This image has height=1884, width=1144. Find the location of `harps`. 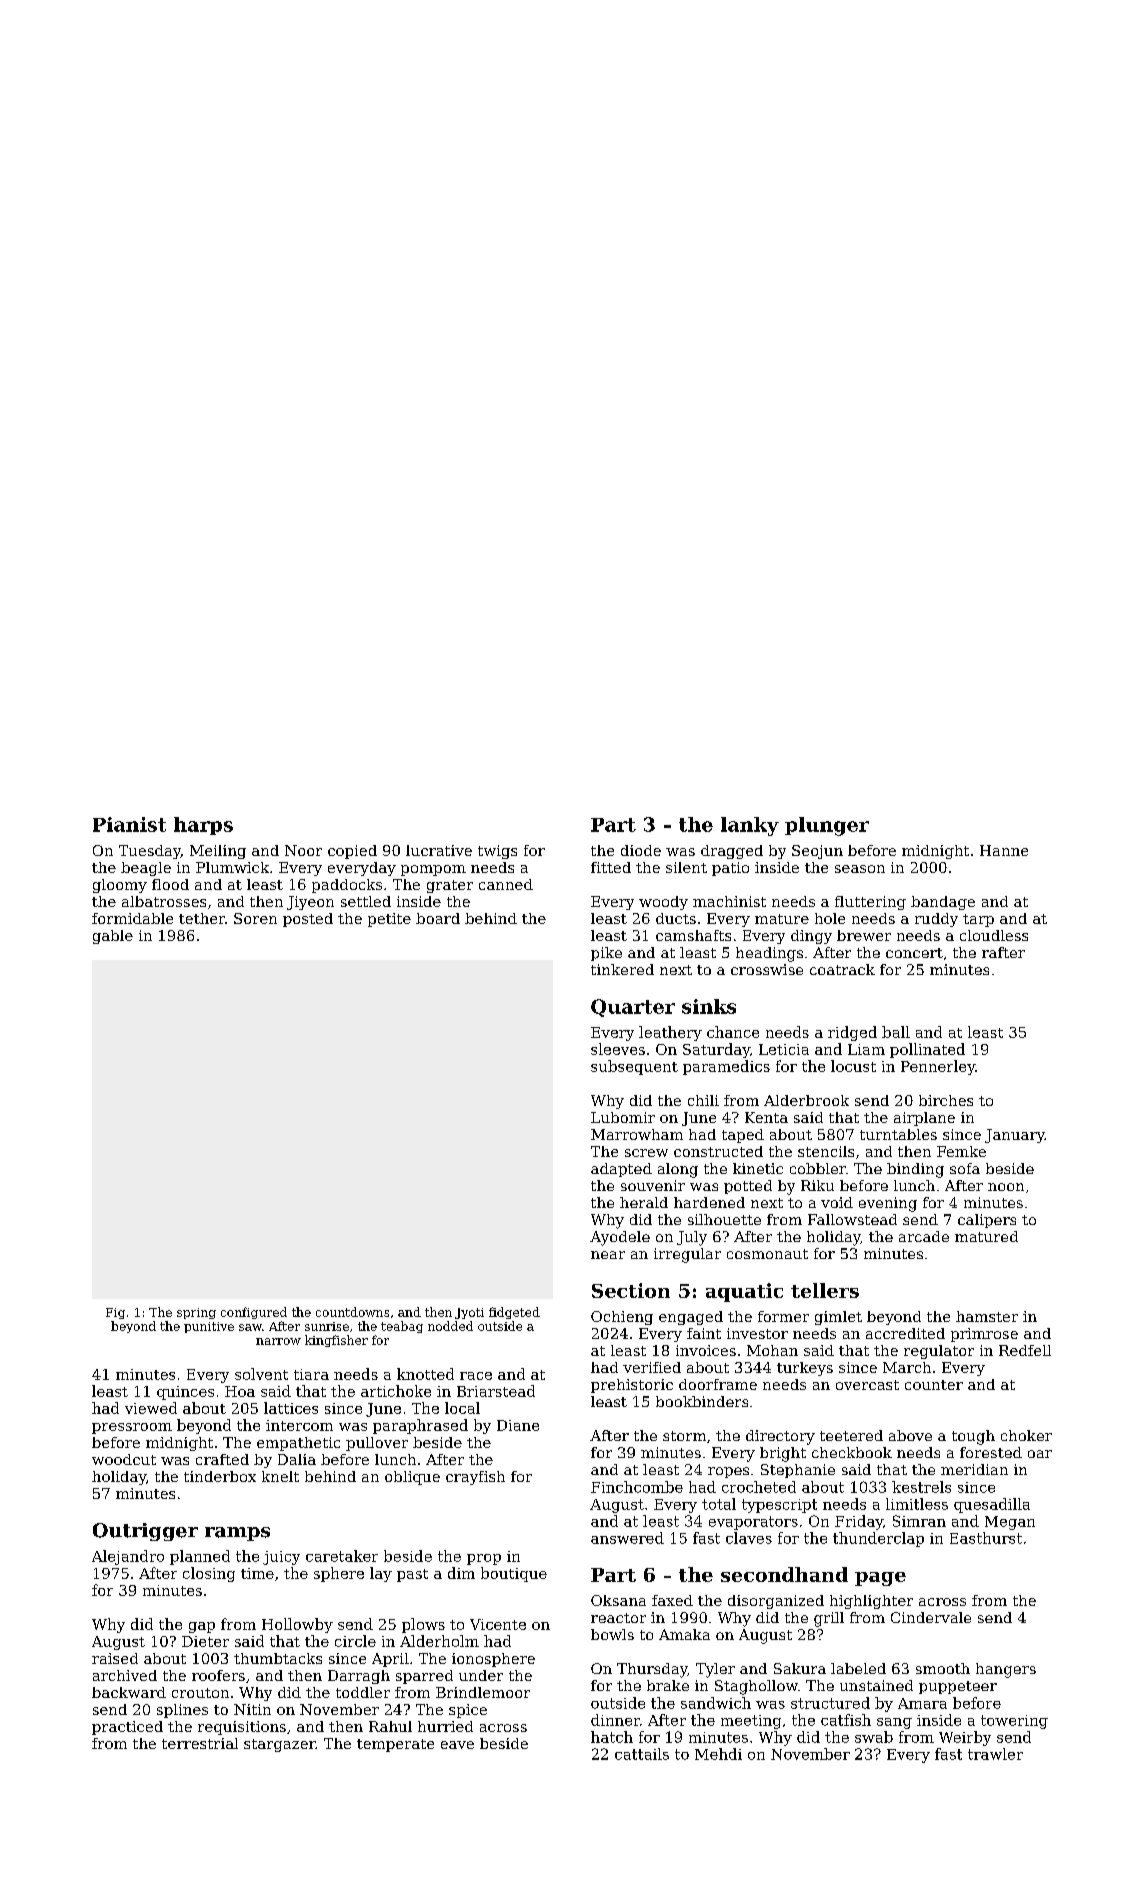

harps is located at coordinates (203, 826).
